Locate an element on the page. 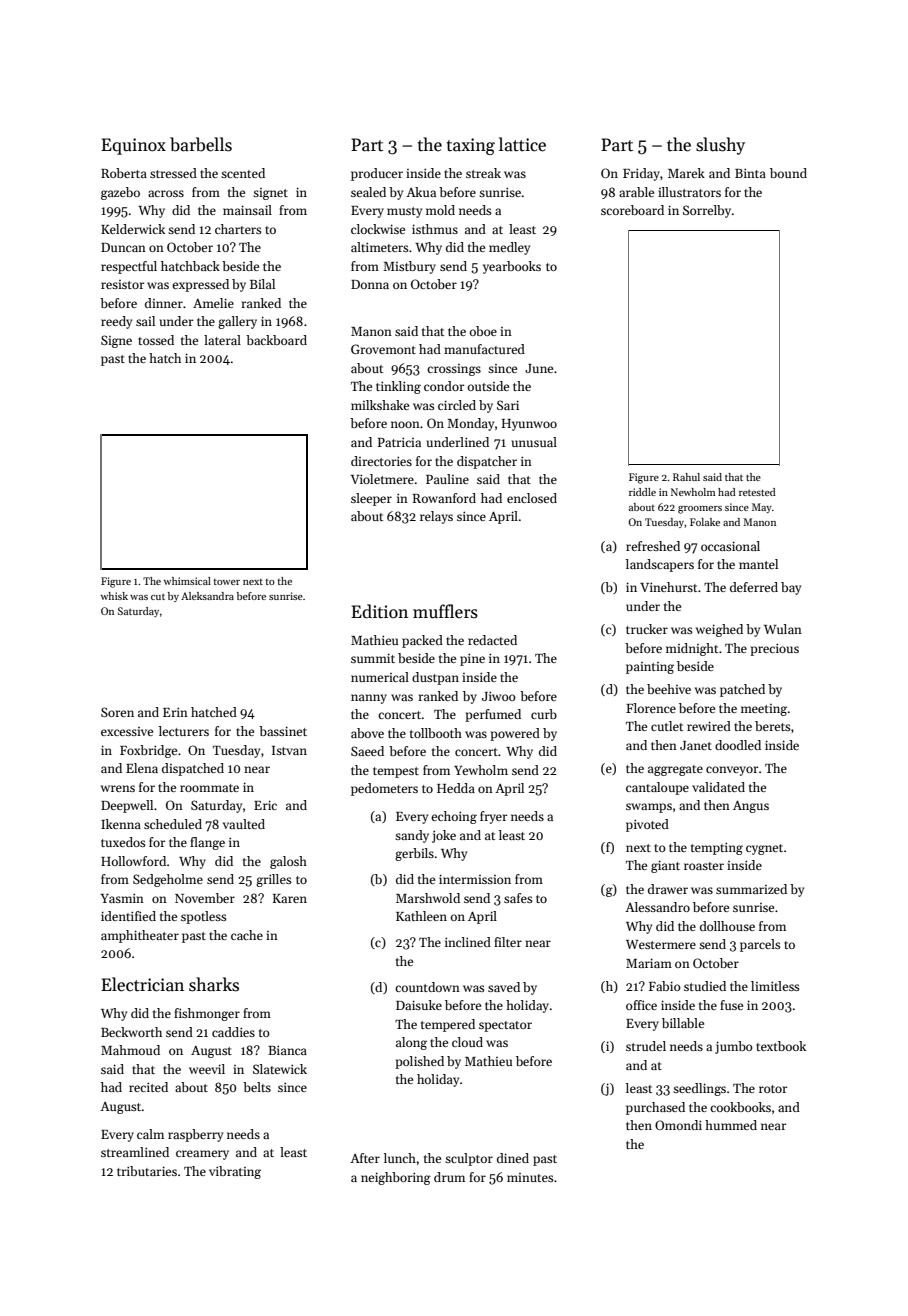 The width and height of the image is (908, 1316). Grovemont is located at coordinates (383, 349).
